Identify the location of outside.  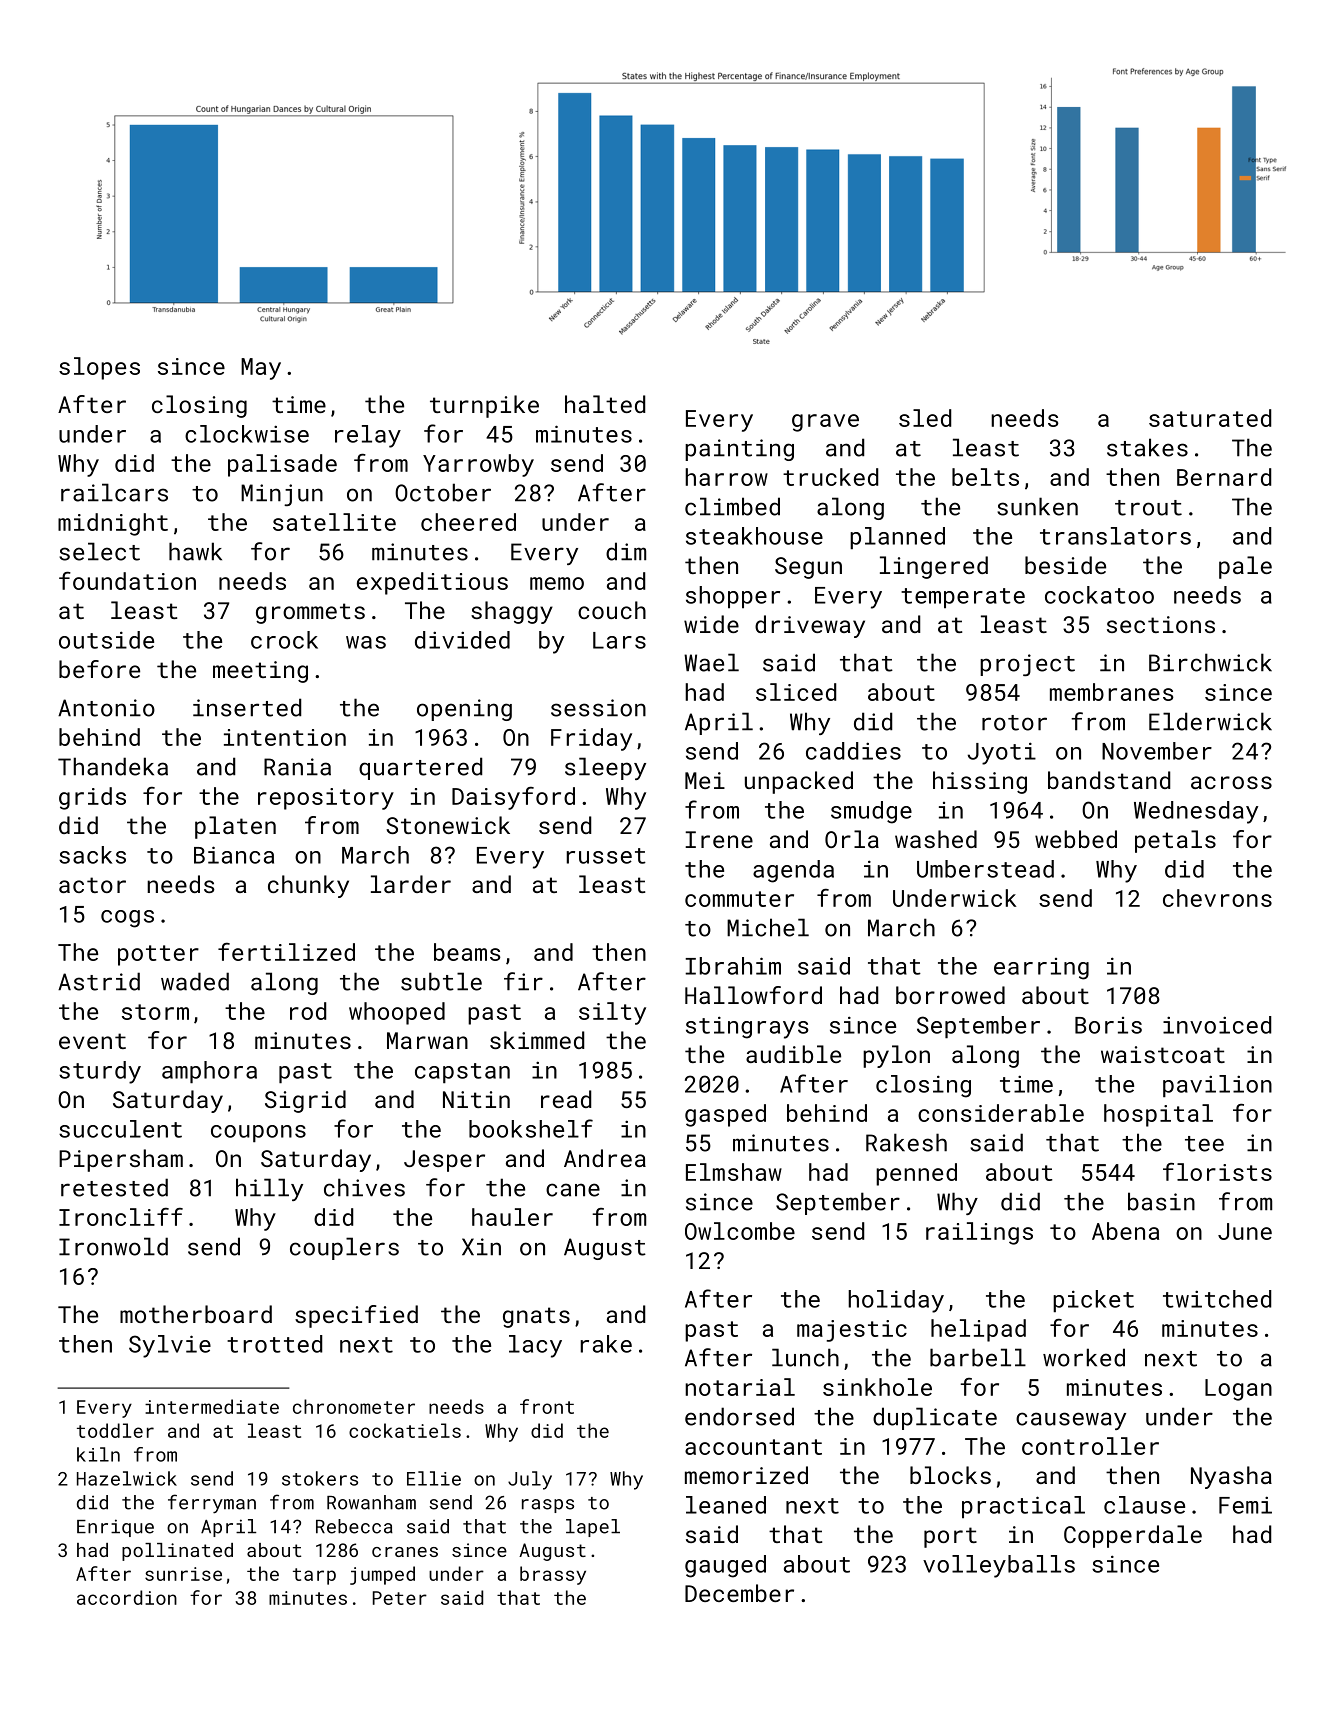
(106, 640).
